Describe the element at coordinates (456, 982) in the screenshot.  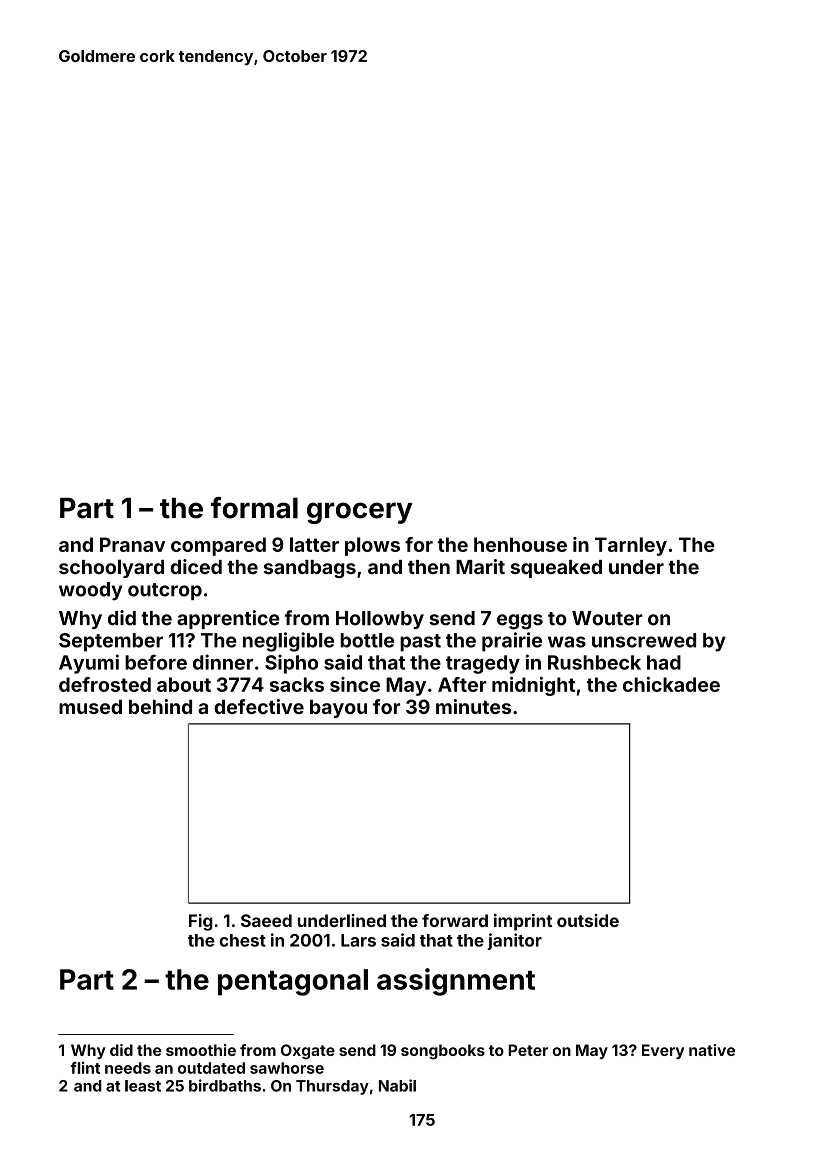
I see `assignment` at that location.
